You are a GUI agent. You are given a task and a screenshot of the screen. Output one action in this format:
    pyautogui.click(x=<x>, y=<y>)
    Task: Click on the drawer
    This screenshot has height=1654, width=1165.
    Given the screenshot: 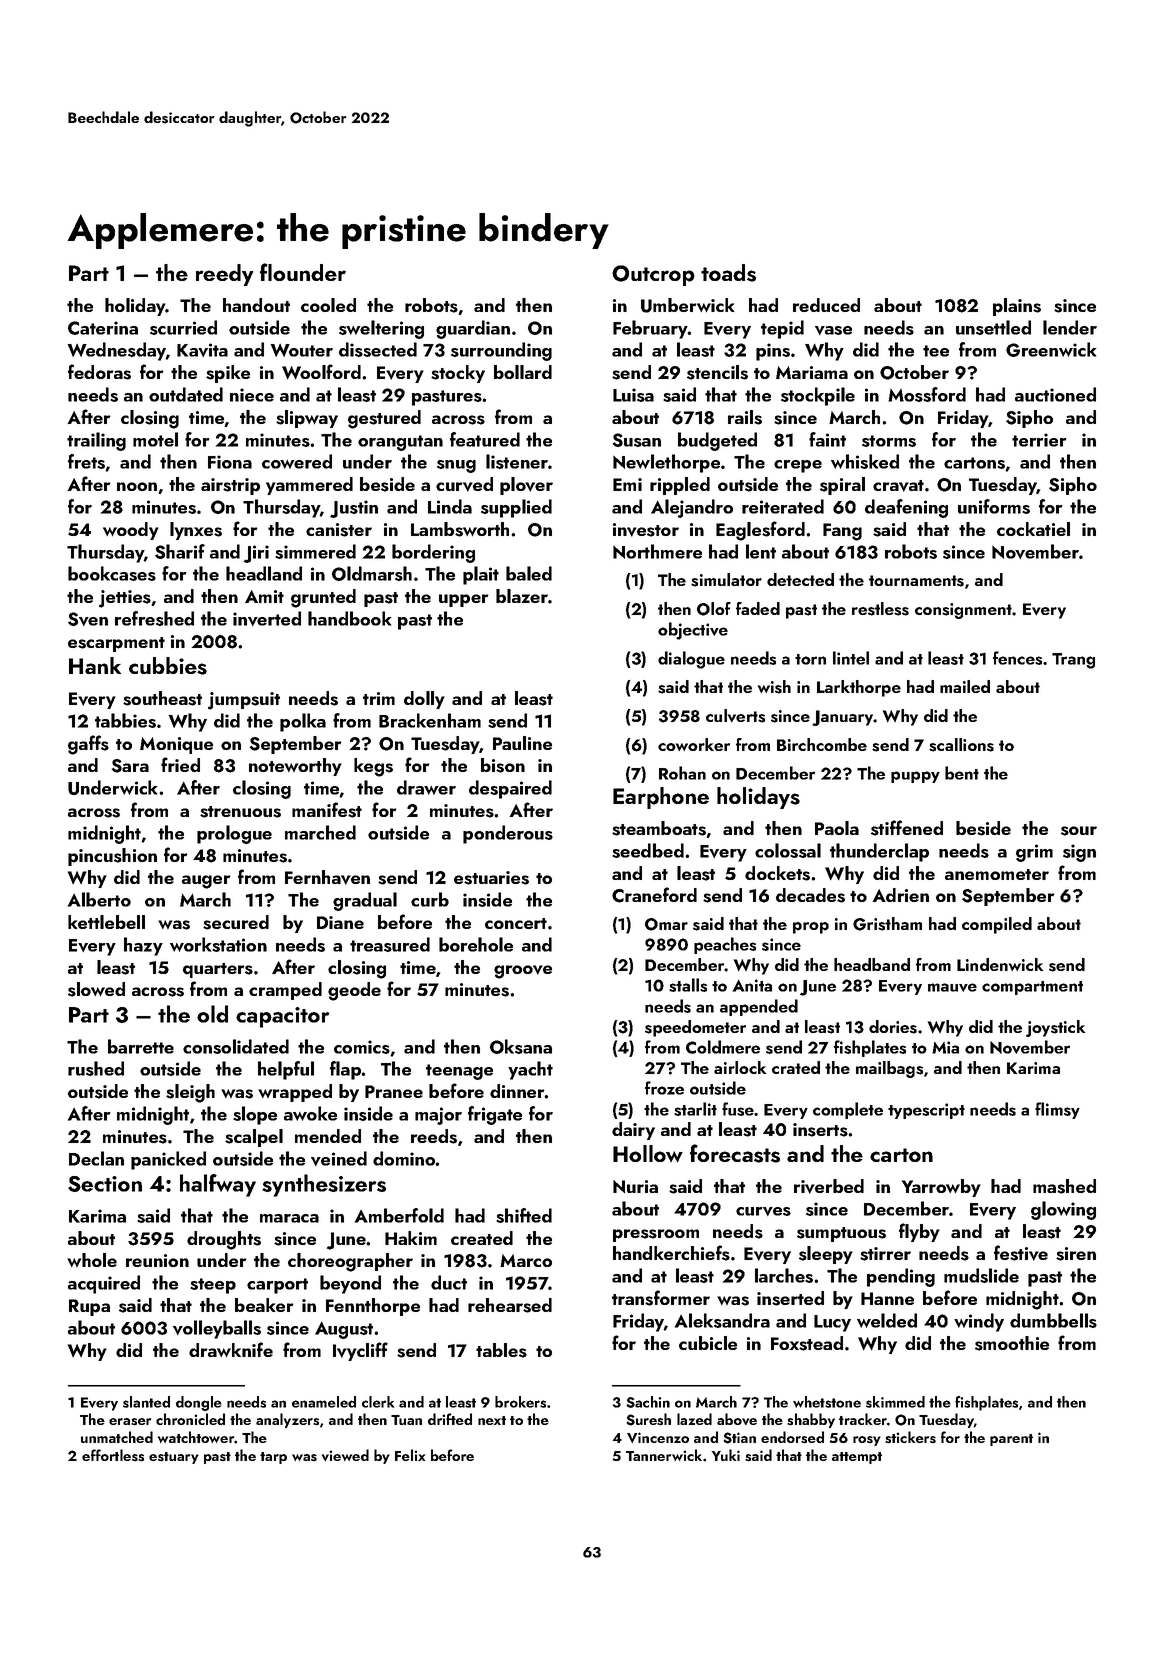 What is the action you would take?
    pyautogui.click(x=426, y=787)
